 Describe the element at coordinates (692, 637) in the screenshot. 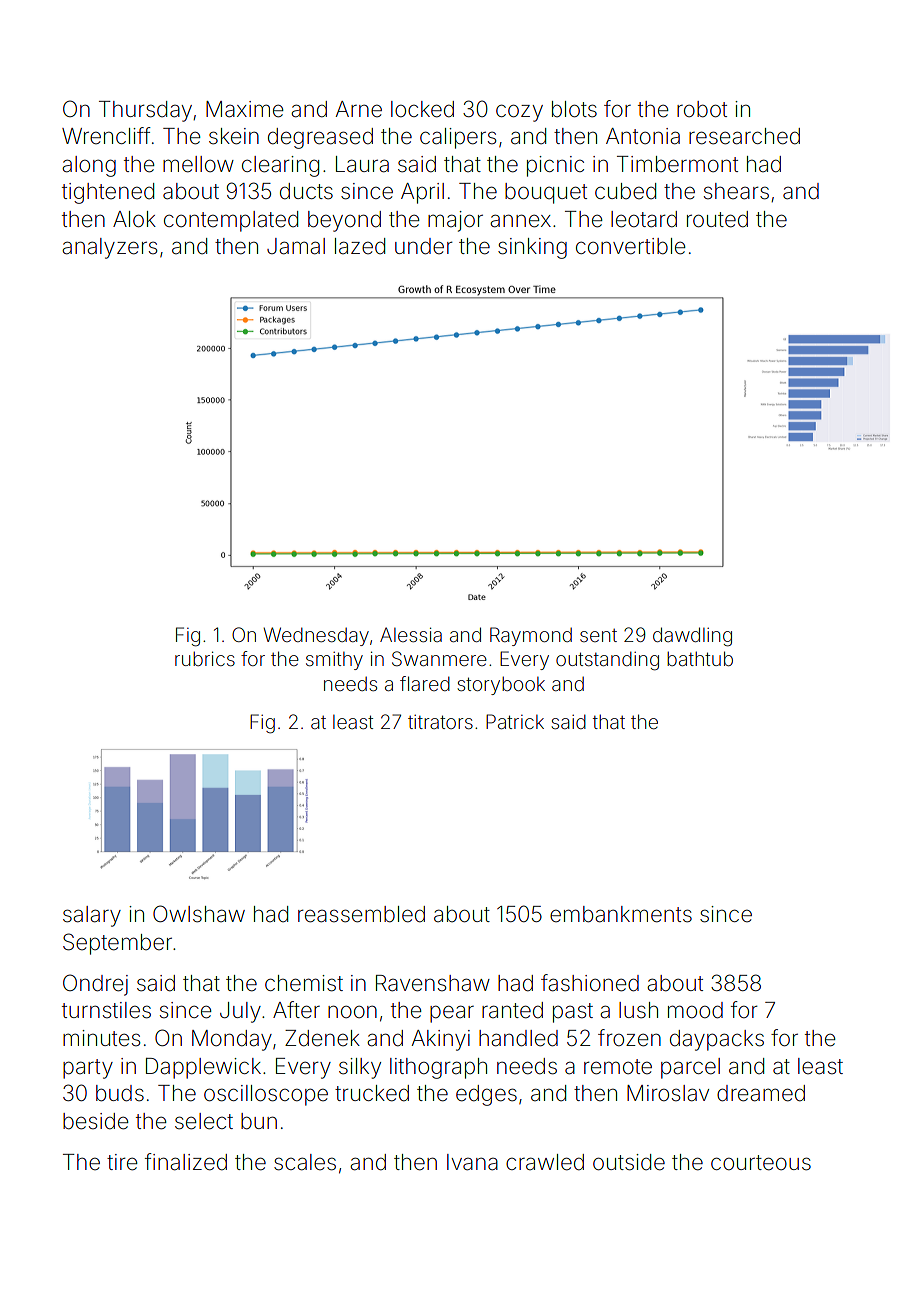

I see `dawdling` at that location.
